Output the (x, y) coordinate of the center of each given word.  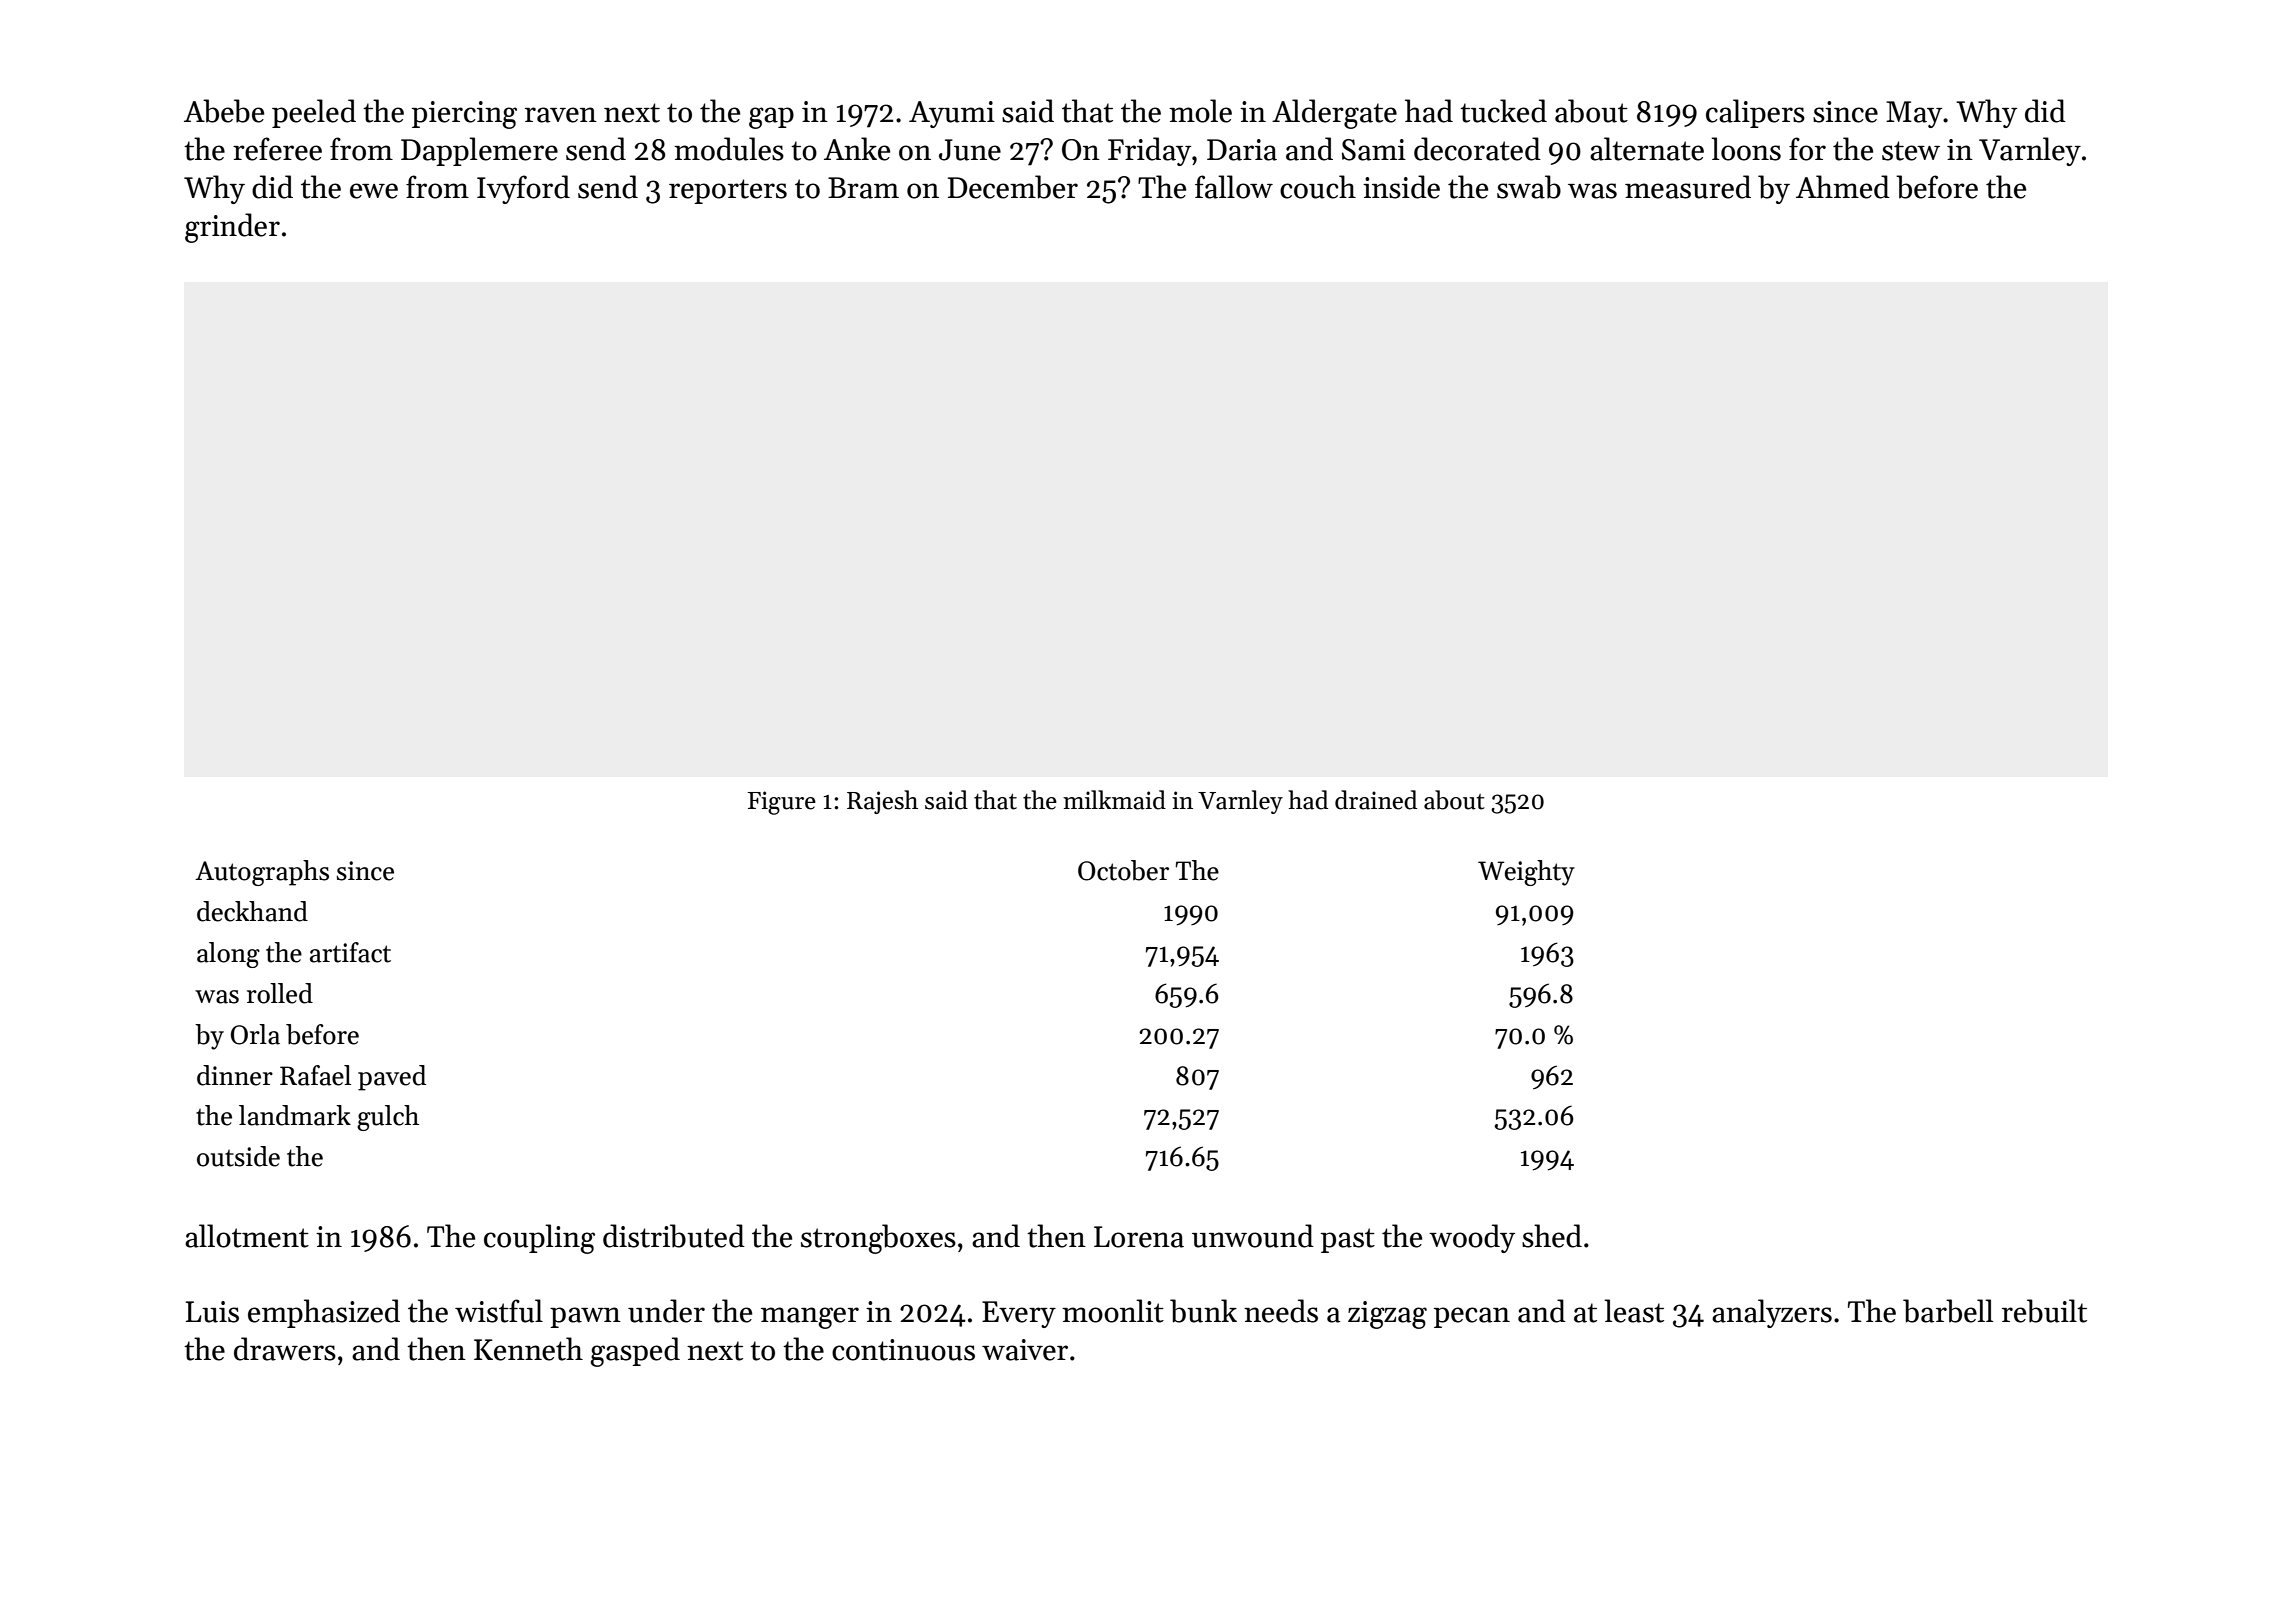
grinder (232, 228)
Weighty (1526, 873)
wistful (499, 1311)
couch (1318, 187)
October (1123, 870)
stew (1911, 151)
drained (1376, 800)
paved (392, 1078)
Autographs (262, 873)
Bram (863, 188)
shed (1552, 1236)
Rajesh (882, 802)
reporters (728, 191)
